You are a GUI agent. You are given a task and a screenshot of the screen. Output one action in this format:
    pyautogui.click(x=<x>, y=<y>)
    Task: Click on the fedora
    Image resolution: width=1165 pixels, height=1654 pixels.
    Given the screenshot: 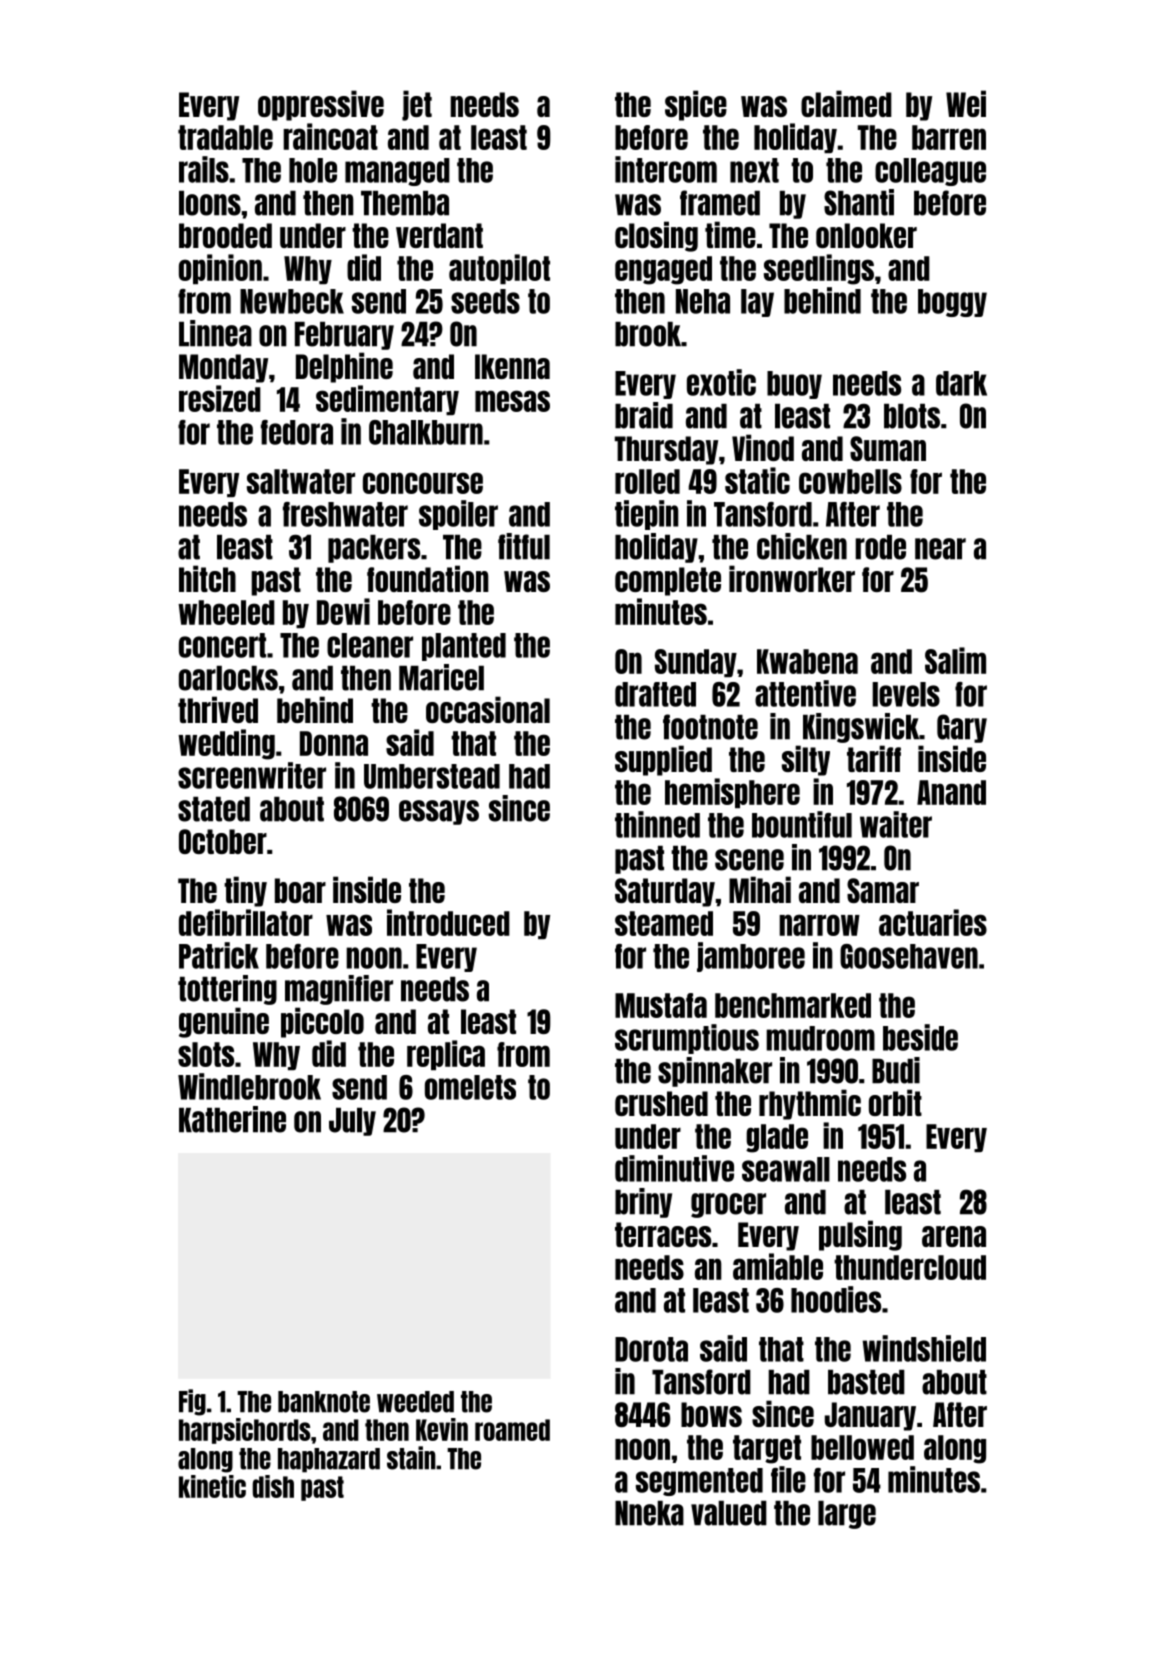 What is the action you would take?
    pyautogui.click(x=297, y=432)
